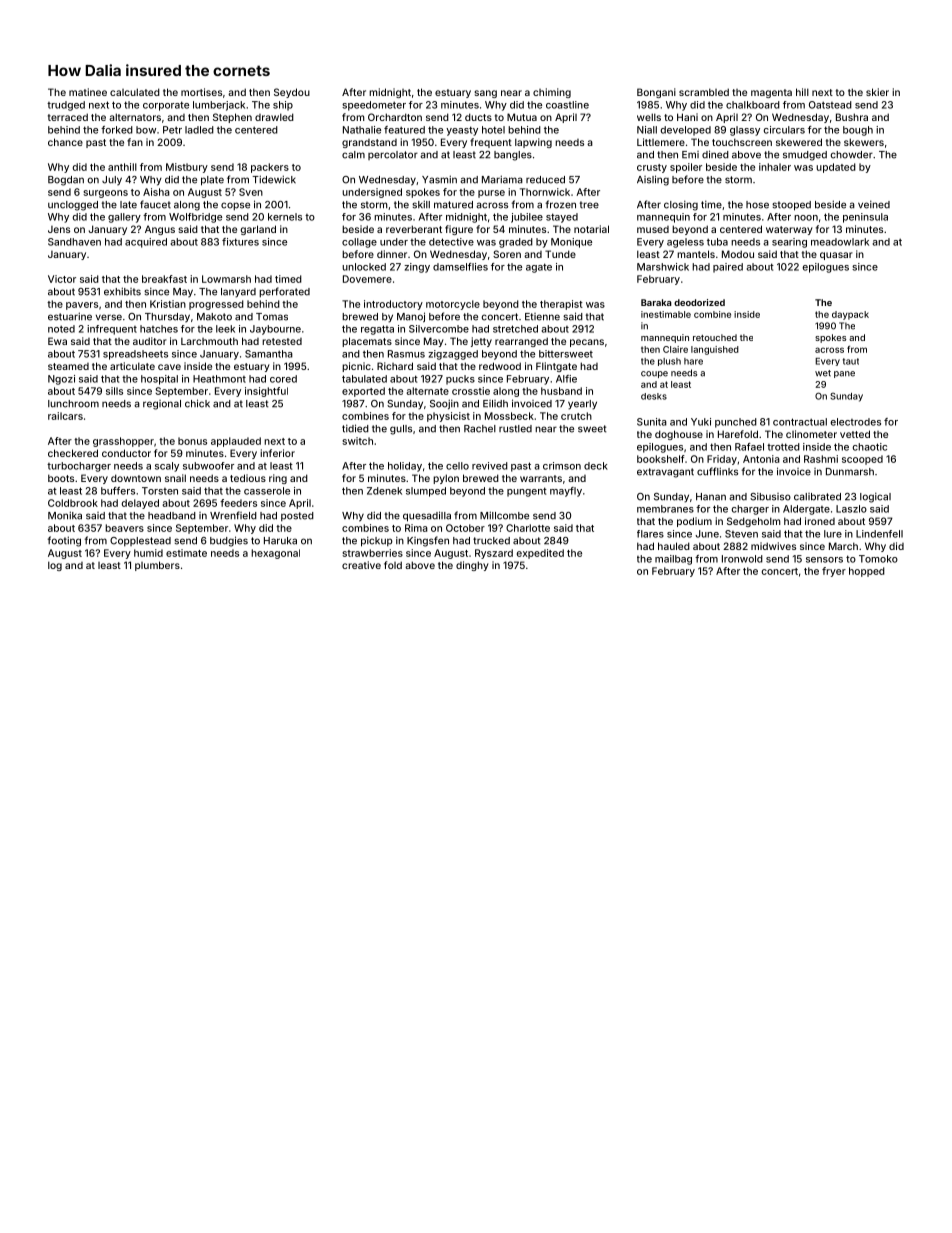  I want to click on sang, so click(485, 94).
